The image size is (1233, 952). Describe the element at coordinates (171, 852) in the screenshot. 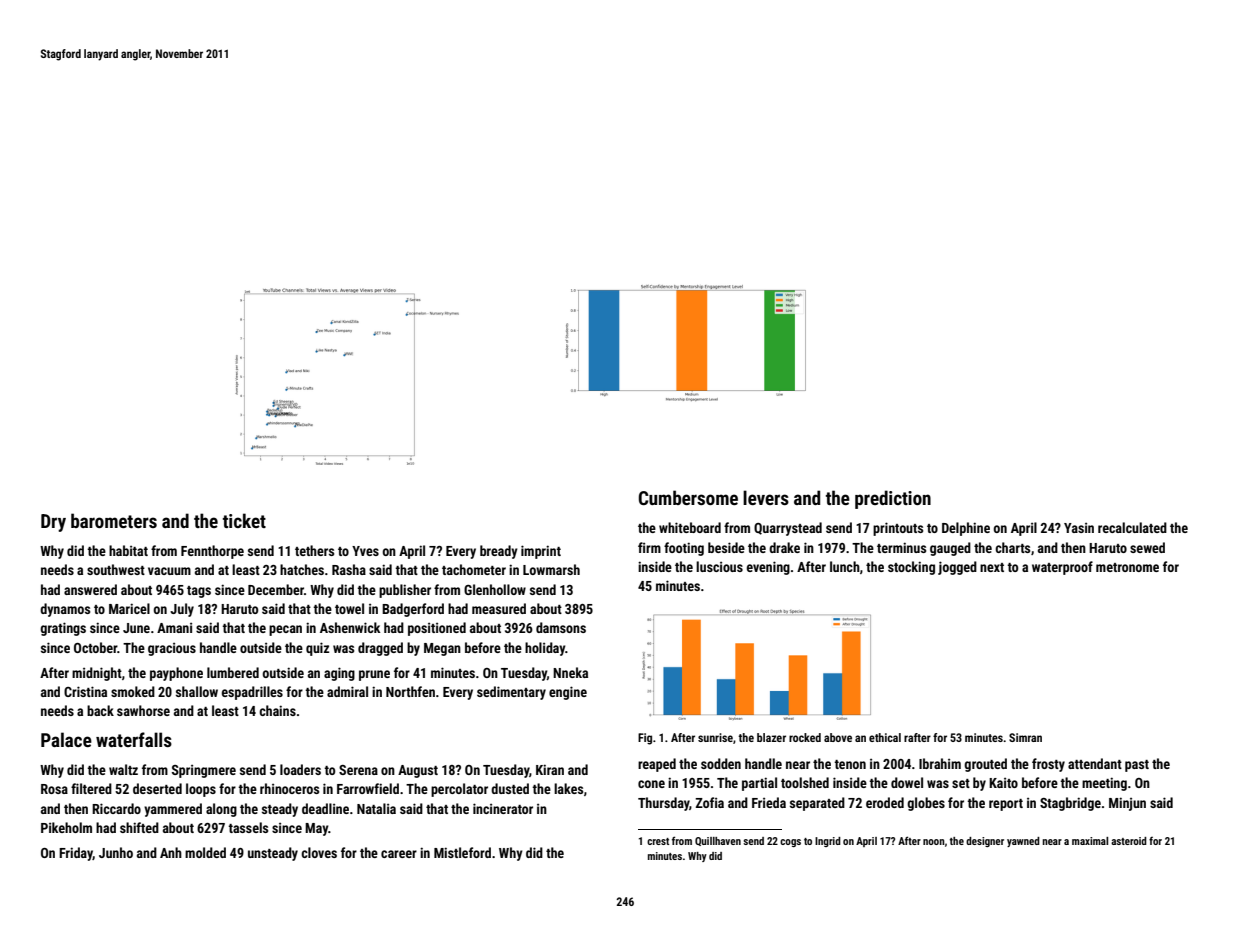

I see `Anh` at that location.
